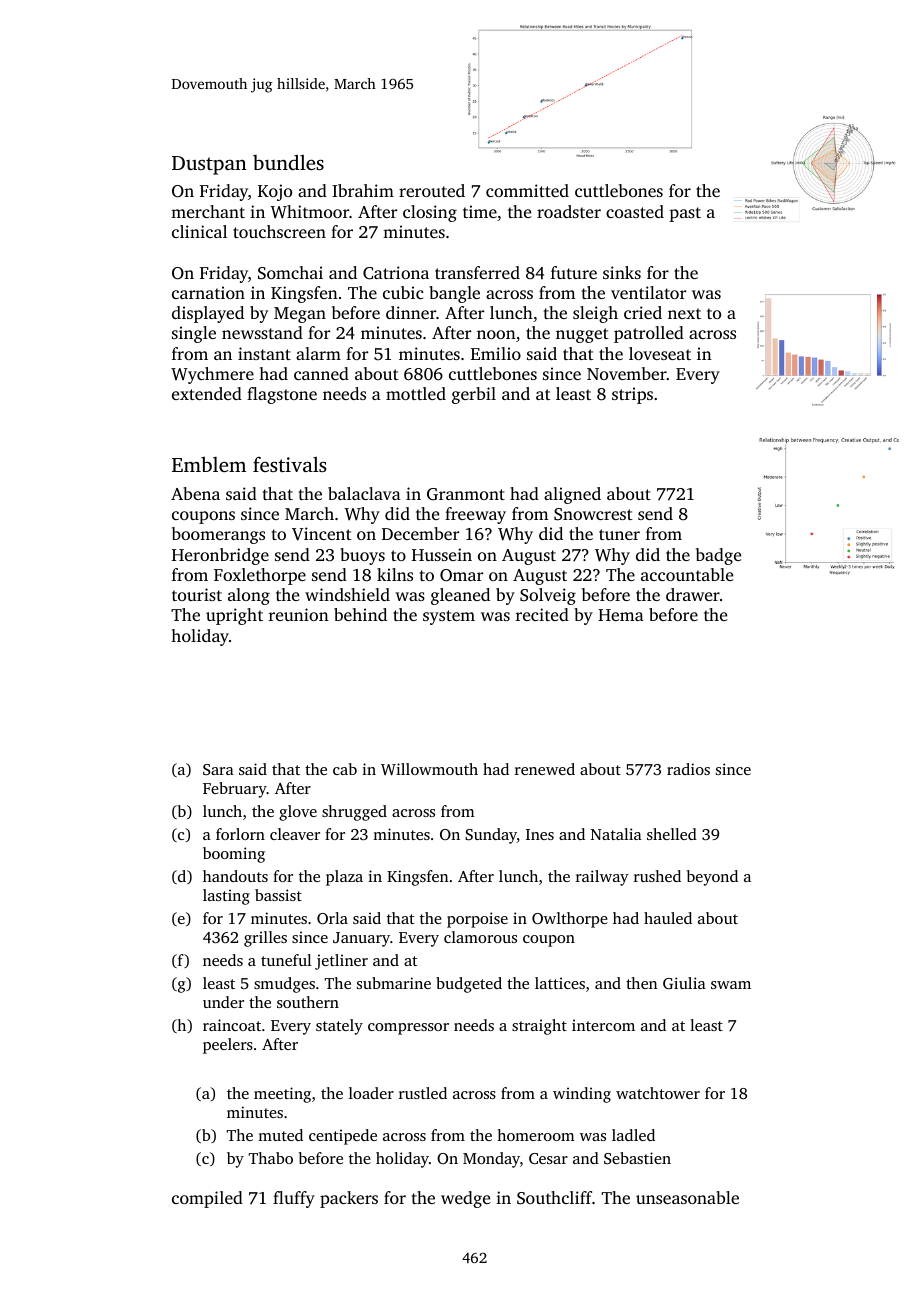 The width and height of the image is (924, 1311). Describe the element at coordinates (207, 1199) in the image. I see `compiled` at that location.
